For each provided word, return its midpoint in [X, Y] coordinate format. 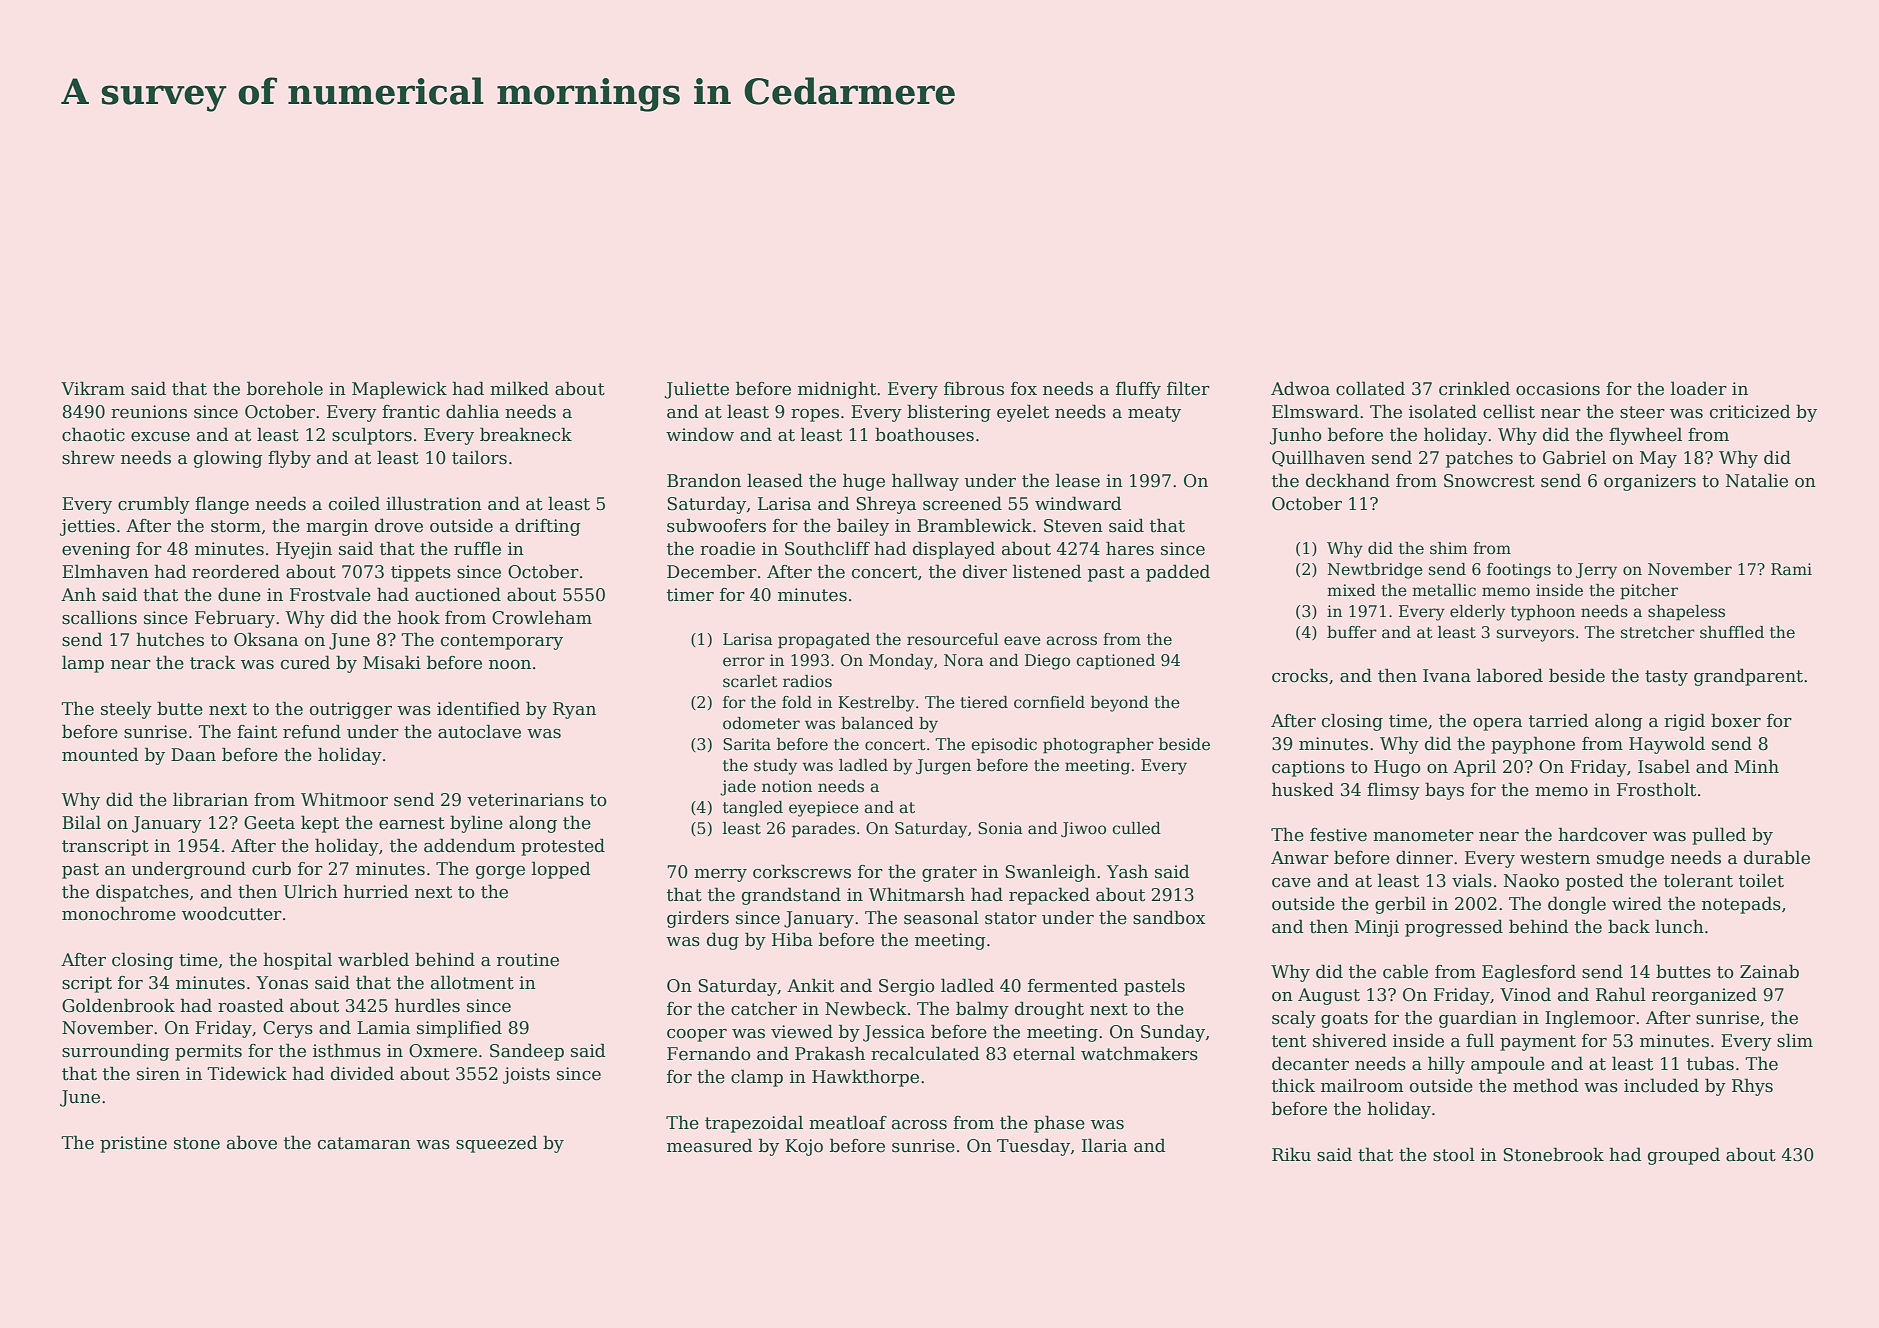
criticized [1750, 411]
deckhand [1348, 480]
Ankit [810, 985]
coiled [354, 503]
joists [526, 1075]
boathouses [924, 434]
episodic [1004, 746]
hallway [925, 482]
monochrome [119, 913]
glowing [228, 459]
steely [126, 710]
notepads [1741, 905]
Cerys [288, 1029]
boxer [1736, 720]
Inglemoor [1590, 1019]
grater [949, 874]
